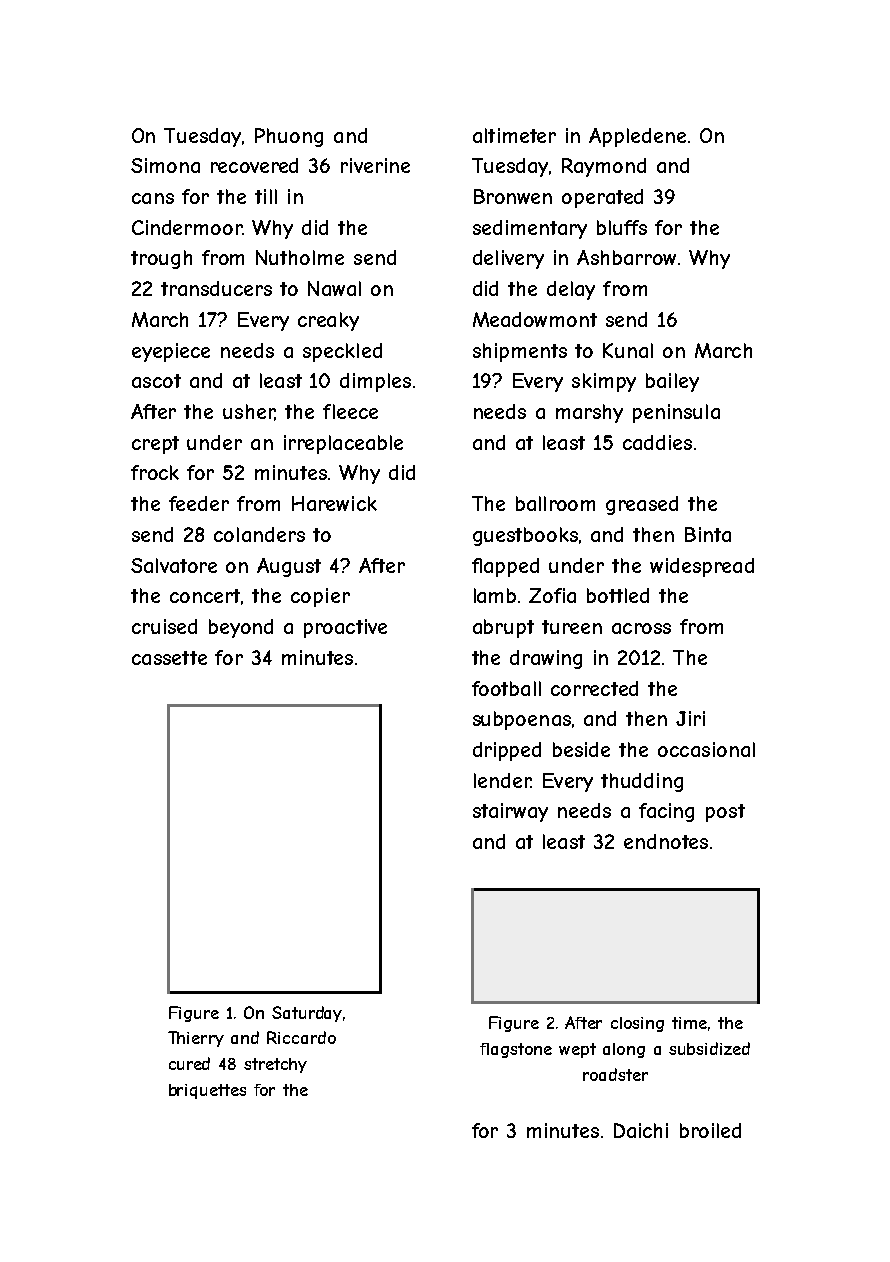  I want to click on riverine, so click(375, 165).
